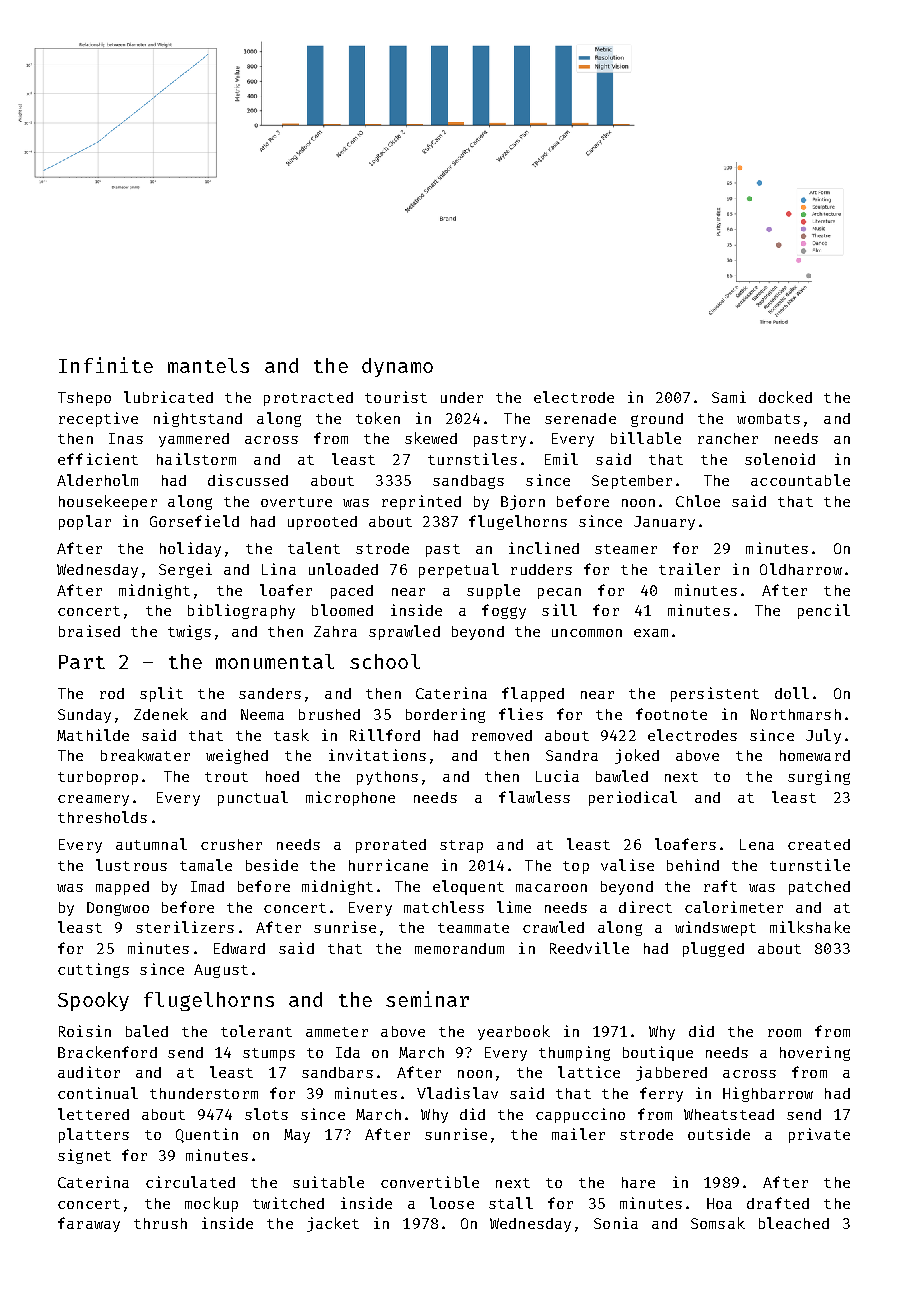  I want to click on Infinite, so click(106, 365).
